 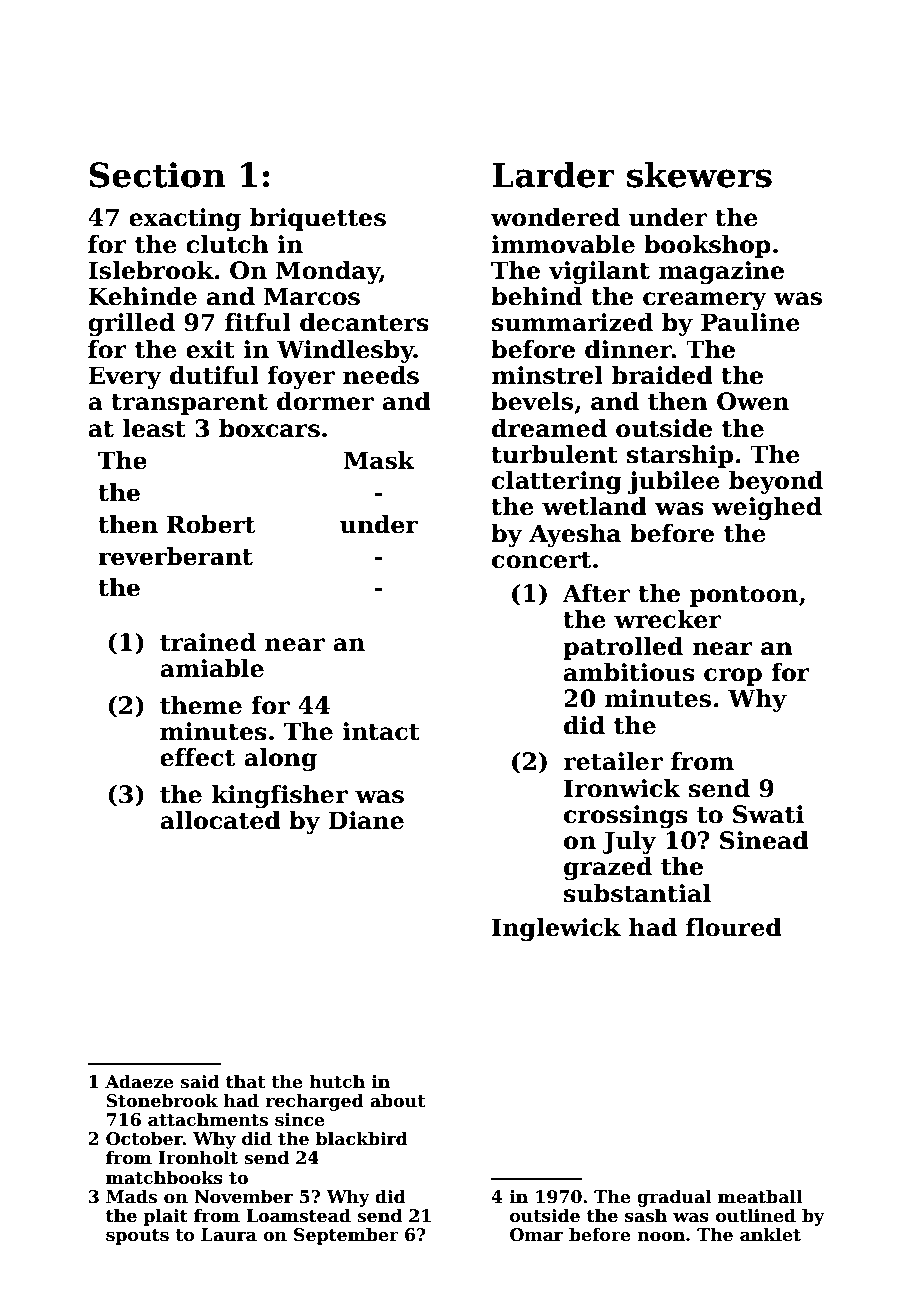 I want to click on Section, so click(x=158, y=175).
